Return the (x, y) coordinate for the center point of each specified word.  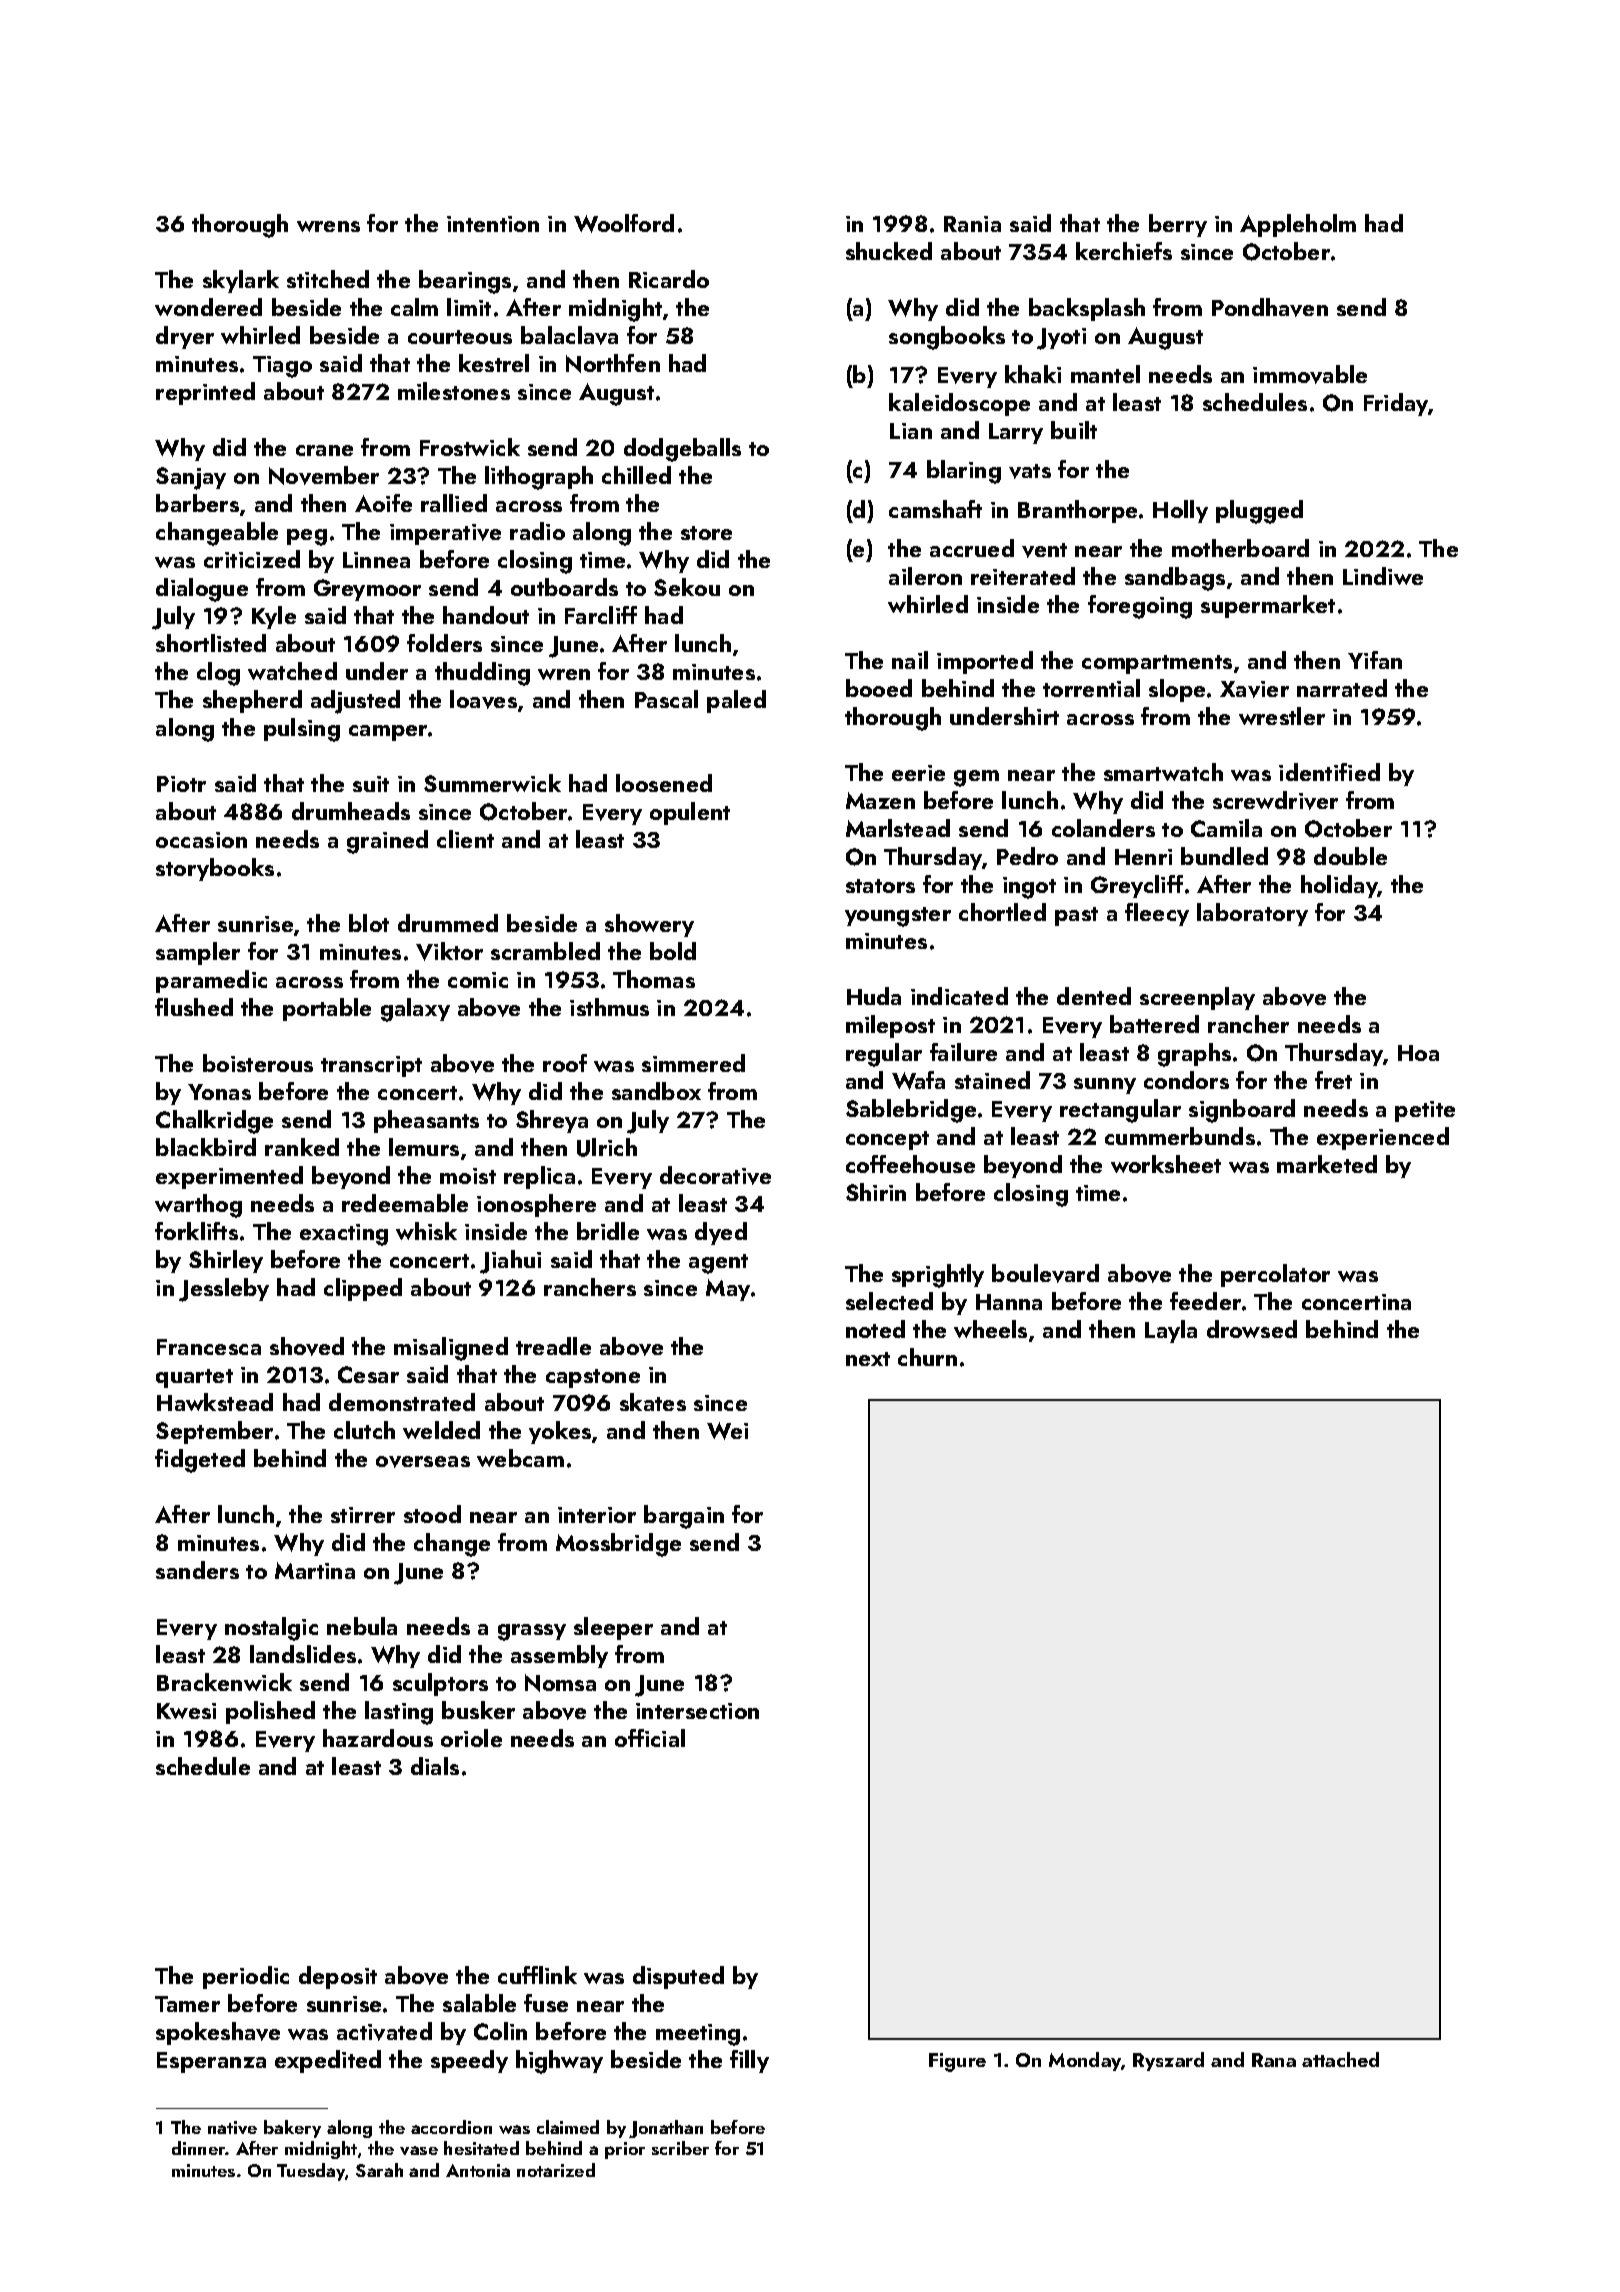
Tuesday (311, 2172)
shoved (307, 1346)
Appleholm (1298, 225)
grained (387, 842)
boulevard (1045, 1273)
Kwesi (186, 1711)
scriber (680, 2148)
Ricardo (669, 279)
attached (1340, 2059)
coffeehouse (910, 1164)
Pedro (1027, 856)
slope (1177, 690)
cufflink (537, 1975)
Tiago (282, 367)
